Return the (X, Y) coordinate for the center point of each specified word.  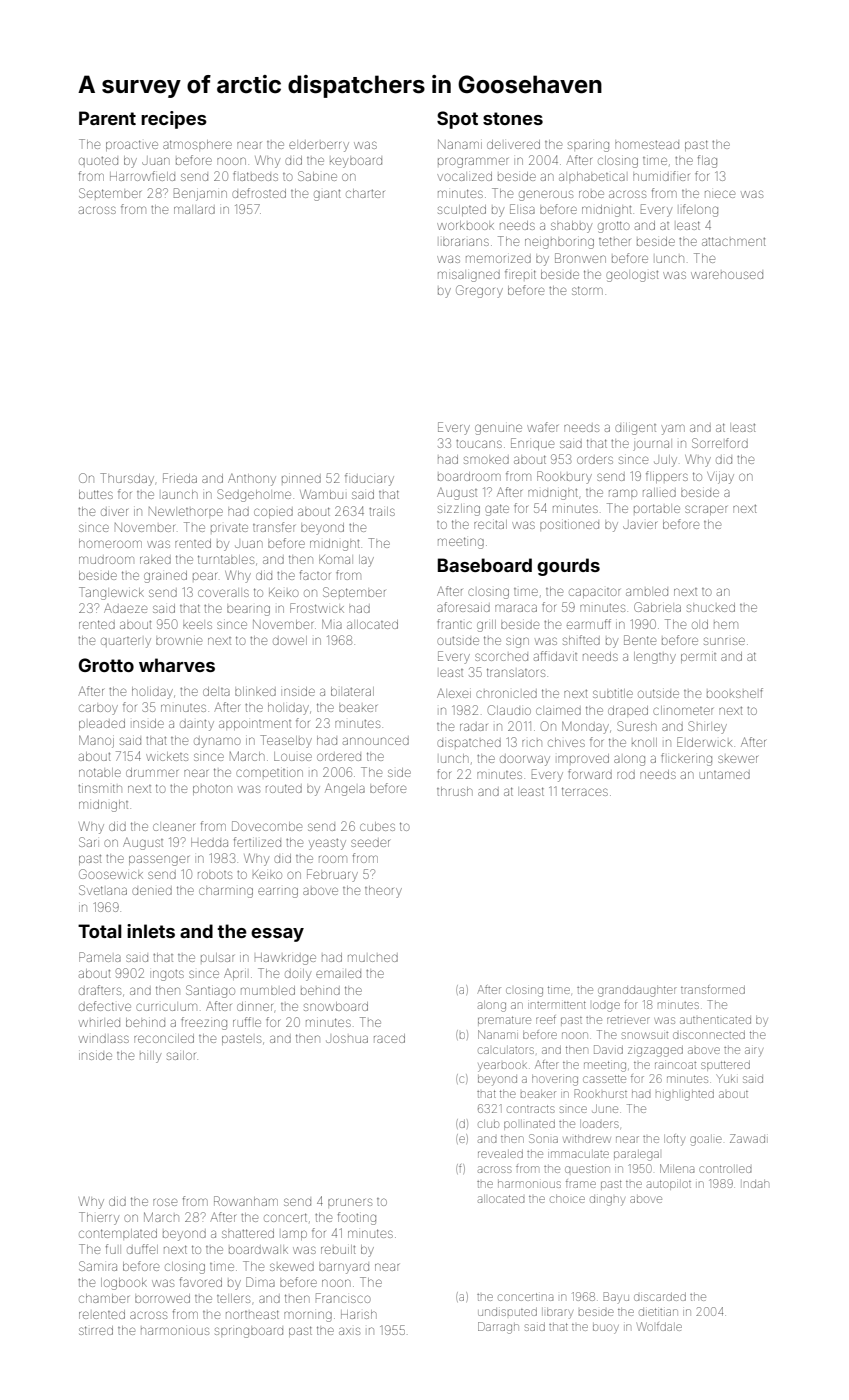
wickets (167, 756)
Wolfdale (659, 1326)
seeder (370, 843)
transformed (713, 989)
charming (226, 892)
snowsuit (645, 1035)
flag (707, 161)
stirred (96, 1330)
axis (349, 1331)
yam (673, 429)
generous (546, 195)
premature (504, 1020)
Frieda (180, 478)
